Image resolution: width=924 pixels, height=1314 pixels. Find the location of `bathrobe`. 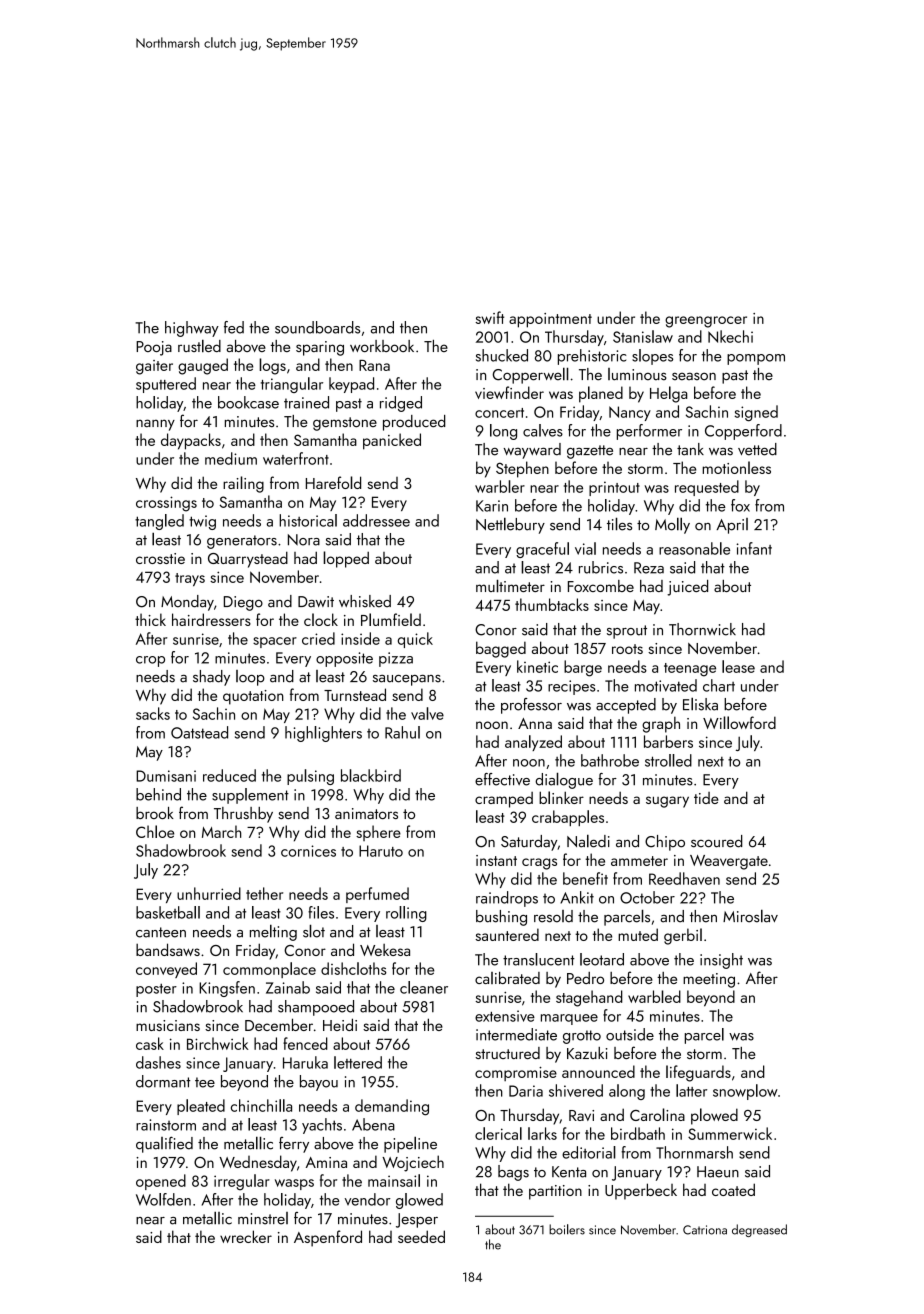

bathrobe is located at coordinates (610, 760).
